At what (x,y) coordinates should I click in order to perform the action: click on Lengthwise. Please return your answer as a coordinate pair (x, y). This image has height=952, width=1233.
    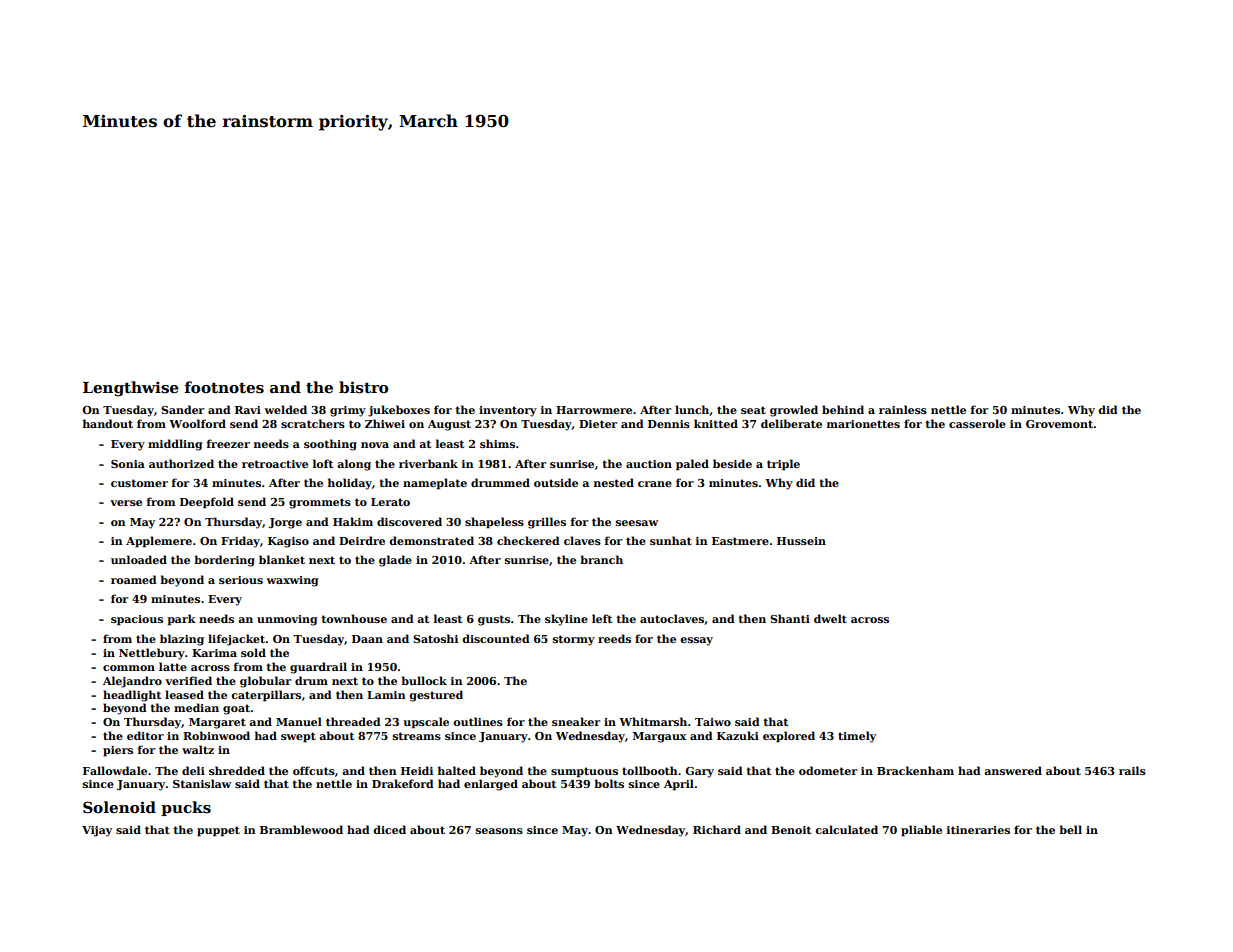
    Looking at the image, I should click on (131, 389).
